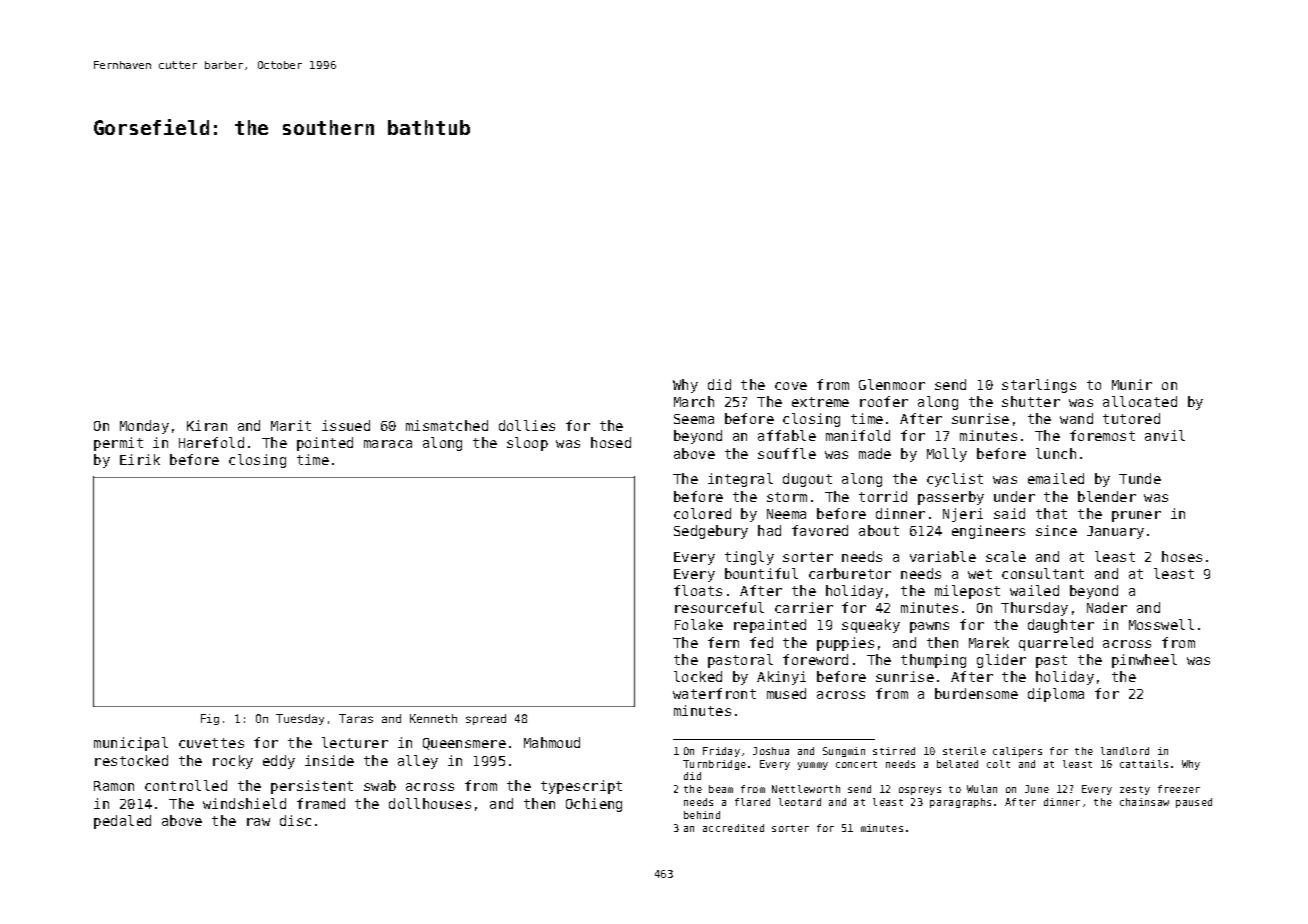  What do you see at coordinates (356, 718) in the page?
I see `Taras` at bounding box center [356, 718].
